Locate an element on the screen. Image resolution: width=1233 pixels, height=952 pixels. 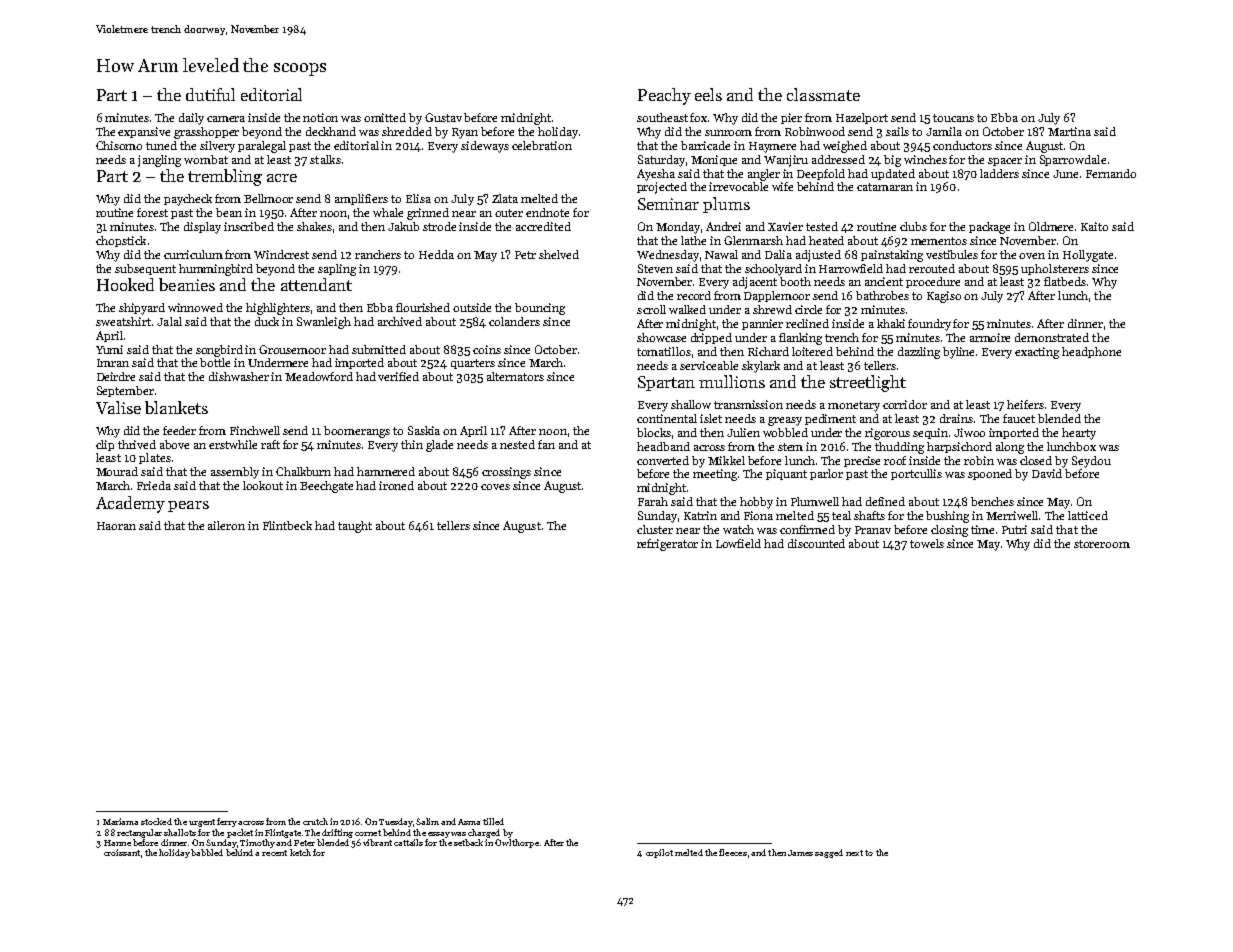
headphone is located at coordinates (1091, 352).
